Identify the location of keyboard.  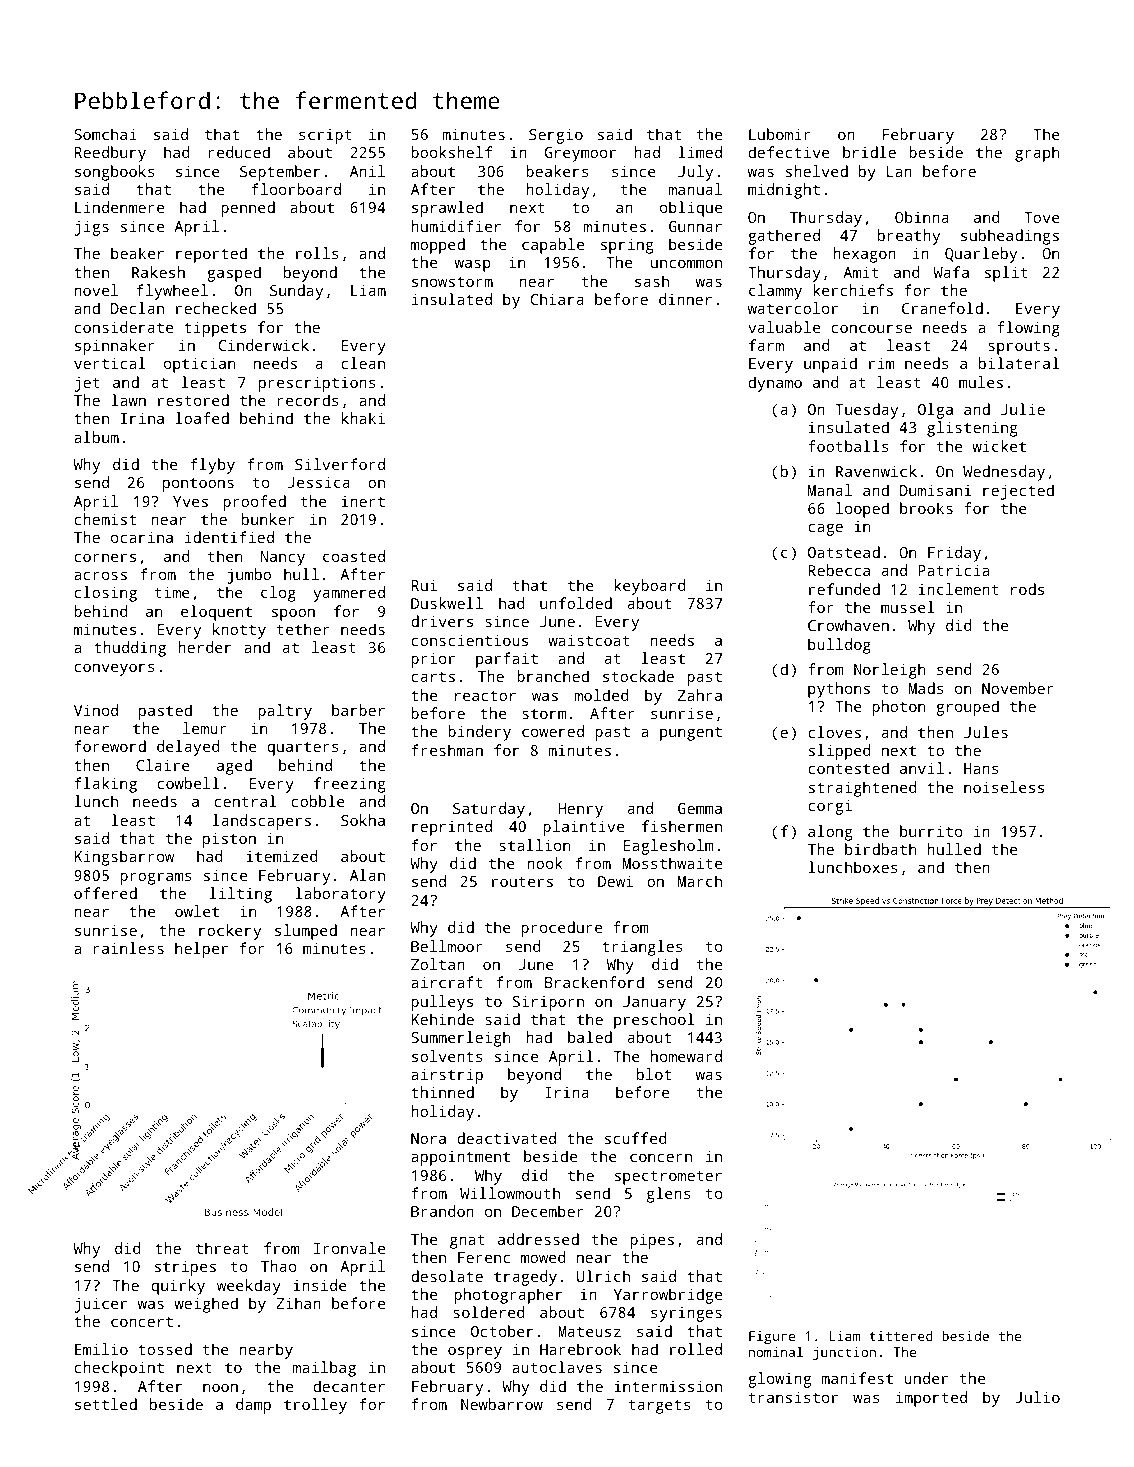
(650, 587).
